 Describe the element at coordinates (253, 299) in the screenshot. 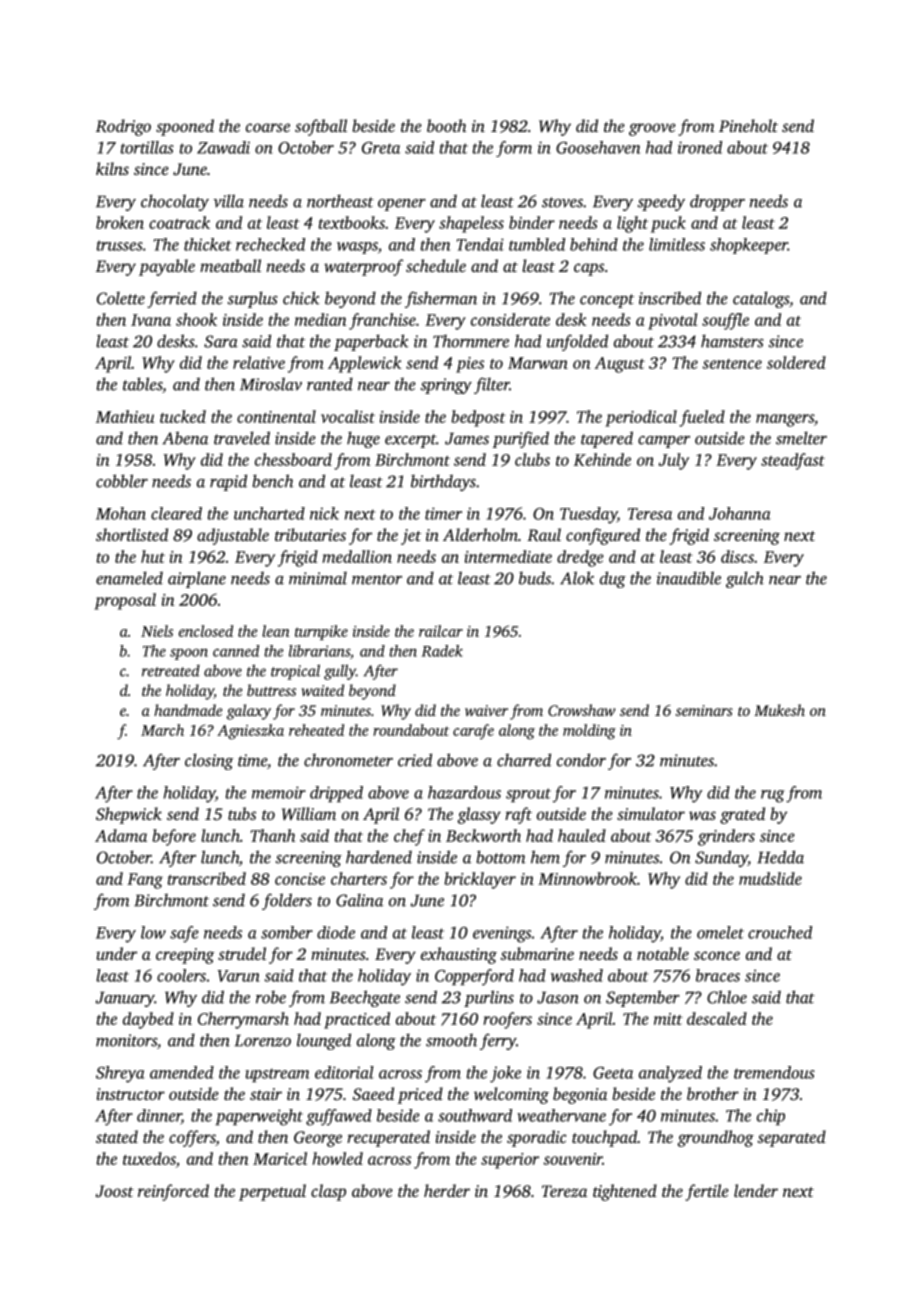

I see `surplus` at that location.
